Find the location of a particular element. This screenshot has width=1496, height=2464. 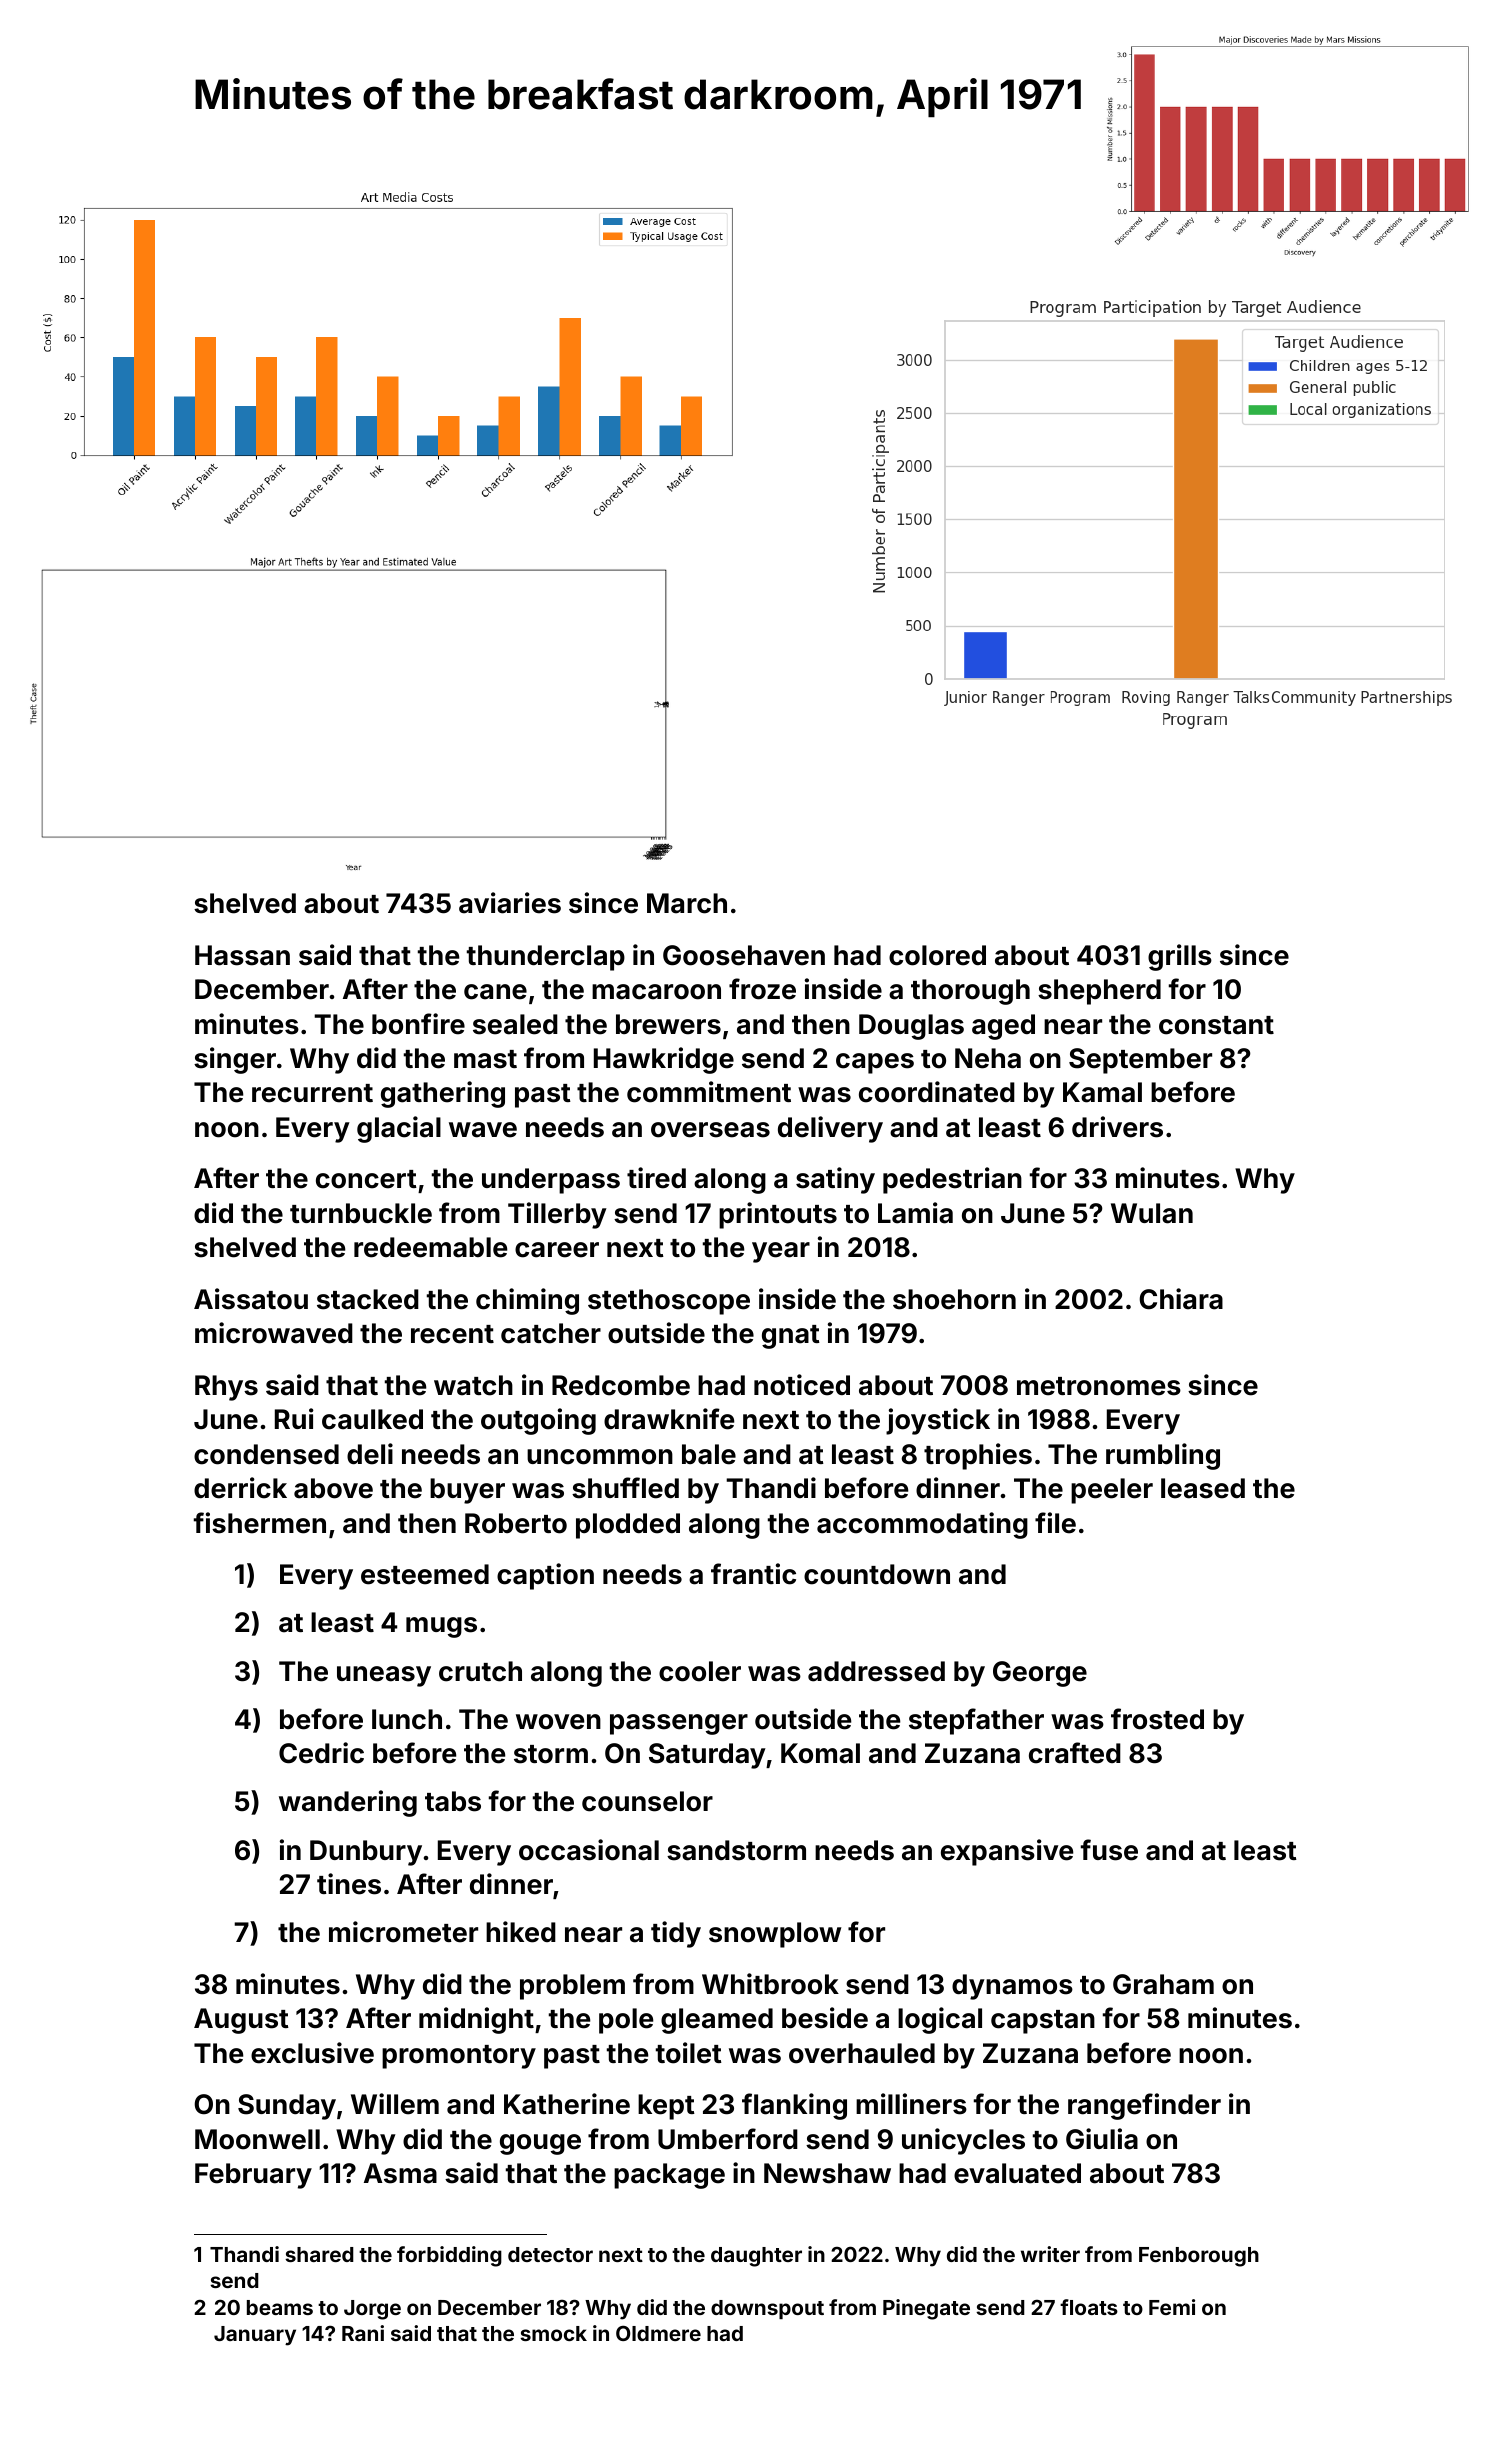

Roberto is located at coordinates (516, 1523).
